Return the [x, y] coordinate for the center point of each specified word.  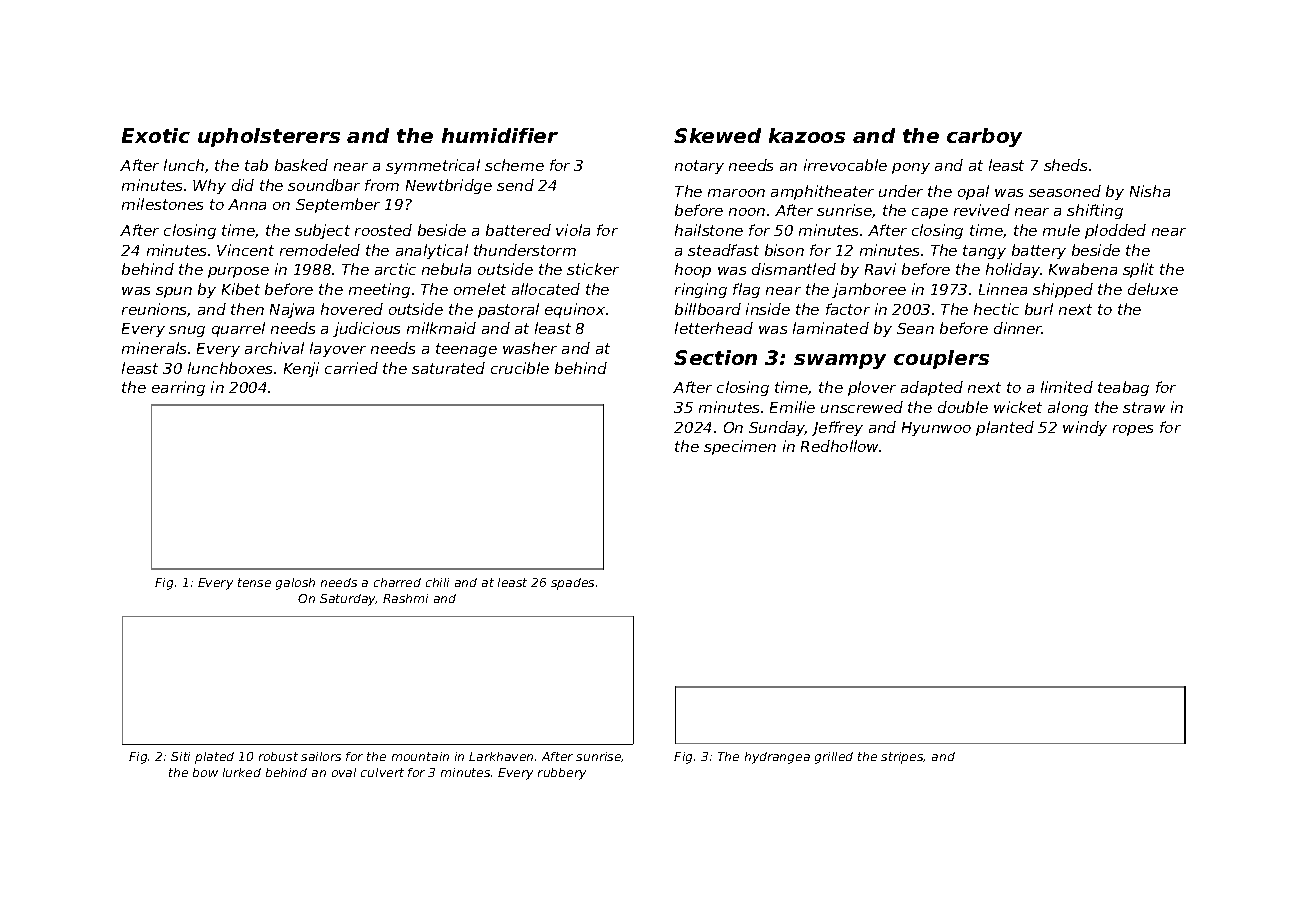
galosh [295, 584]
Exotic [156, 135]
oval [344, 772]
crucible [520, 368]
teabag [1123, 388]
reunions [154, 309]
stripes [902, 758]
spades [572, 584]
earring [178, 388]
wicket [1018, 407]
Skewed [717, 135]
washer [530, 348]
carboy [984, 137]
